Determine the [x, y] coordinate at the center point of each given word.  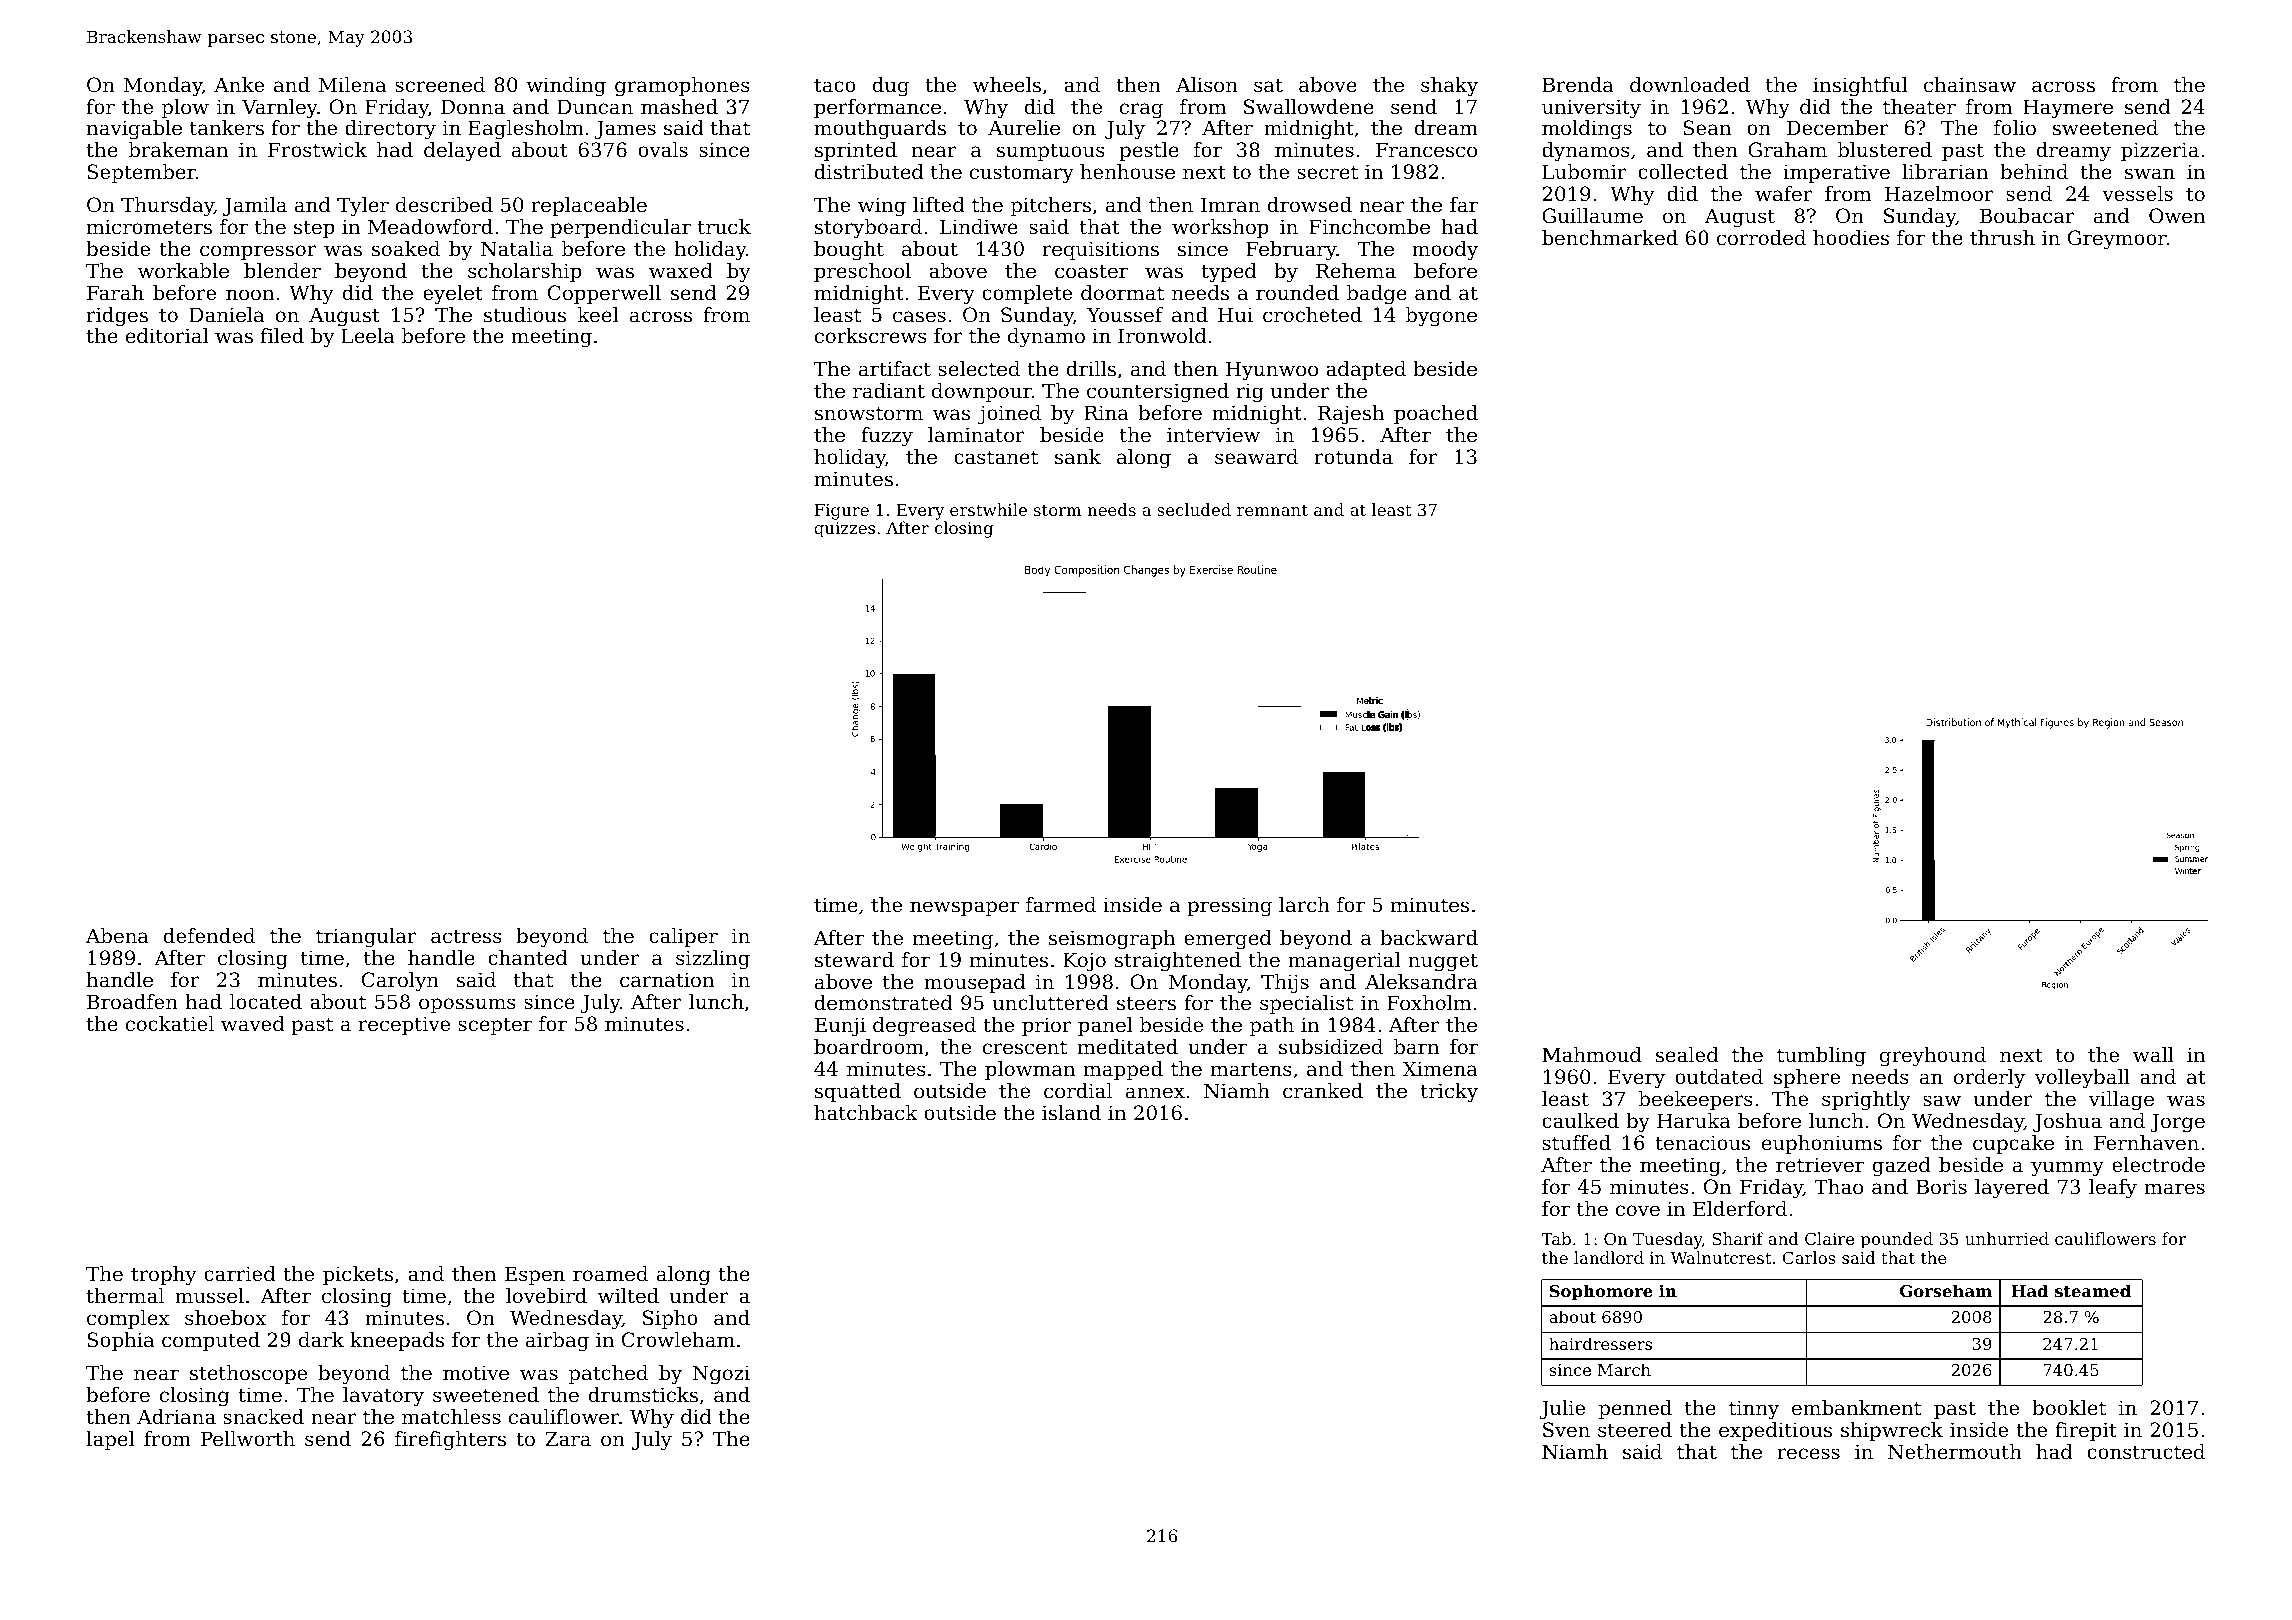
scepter [495, 1026]
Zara [568, 1439]
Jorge [2177, 1123]
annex [1155, 1093]
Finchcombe [1369, 226]
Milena [352, 85]
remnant [1272, 510]
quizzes [844, 530]
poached [1436, 414]
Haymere [2068, 109]
